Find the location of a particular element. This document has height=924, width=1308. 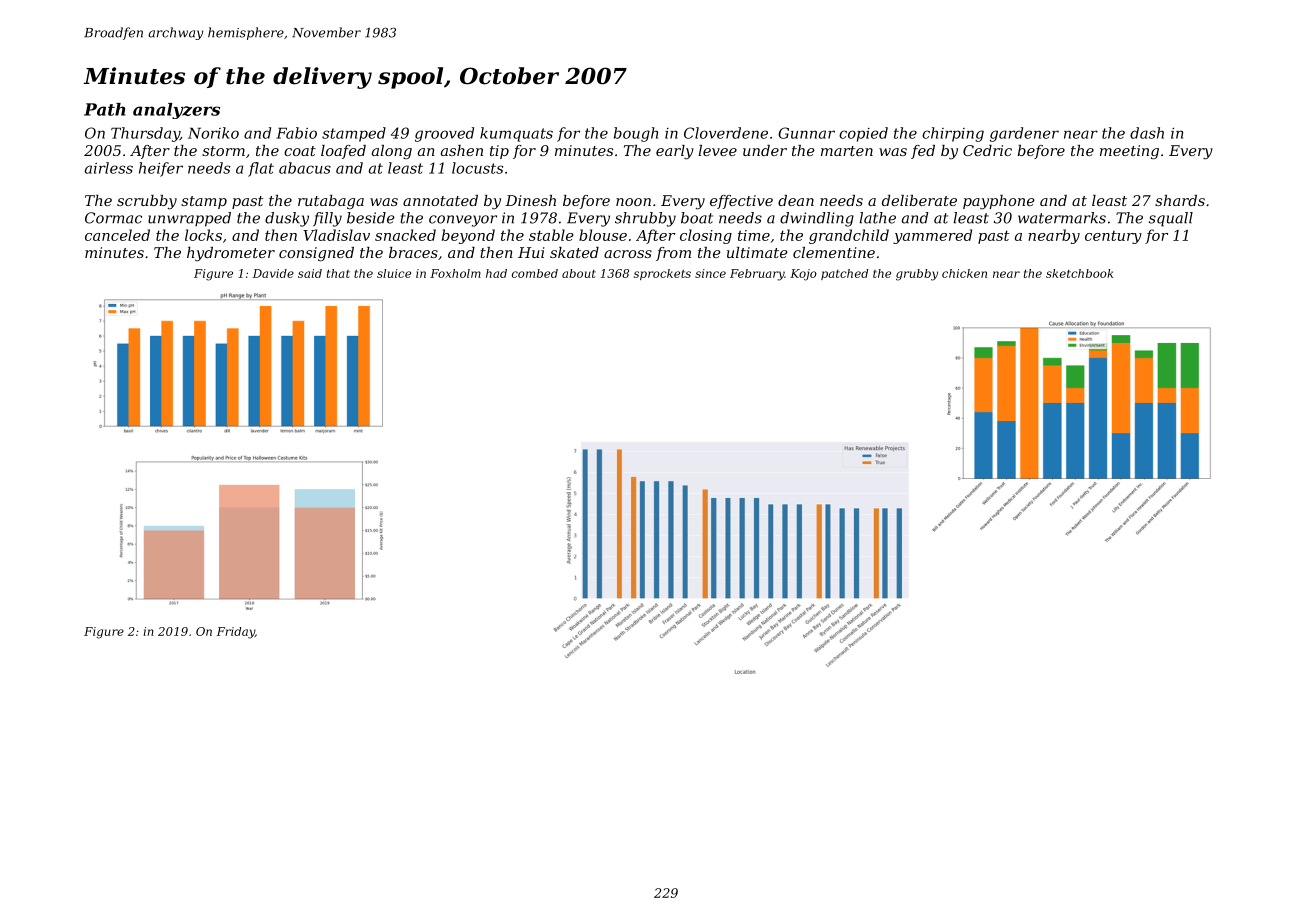

grubby is located at coordinates (917, 275).
